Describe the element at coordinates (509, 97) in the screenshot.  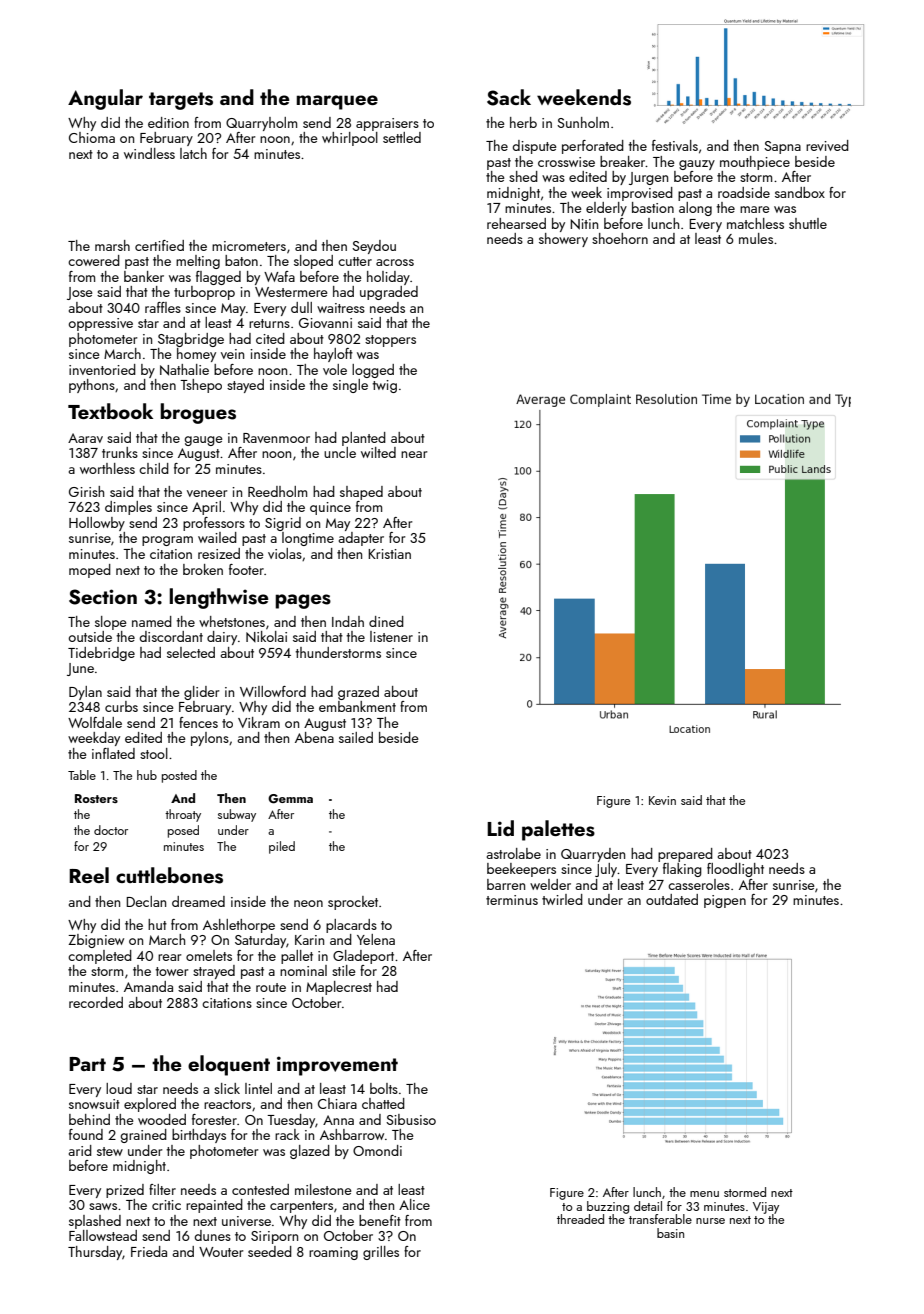
I see `Sack` at that location.
